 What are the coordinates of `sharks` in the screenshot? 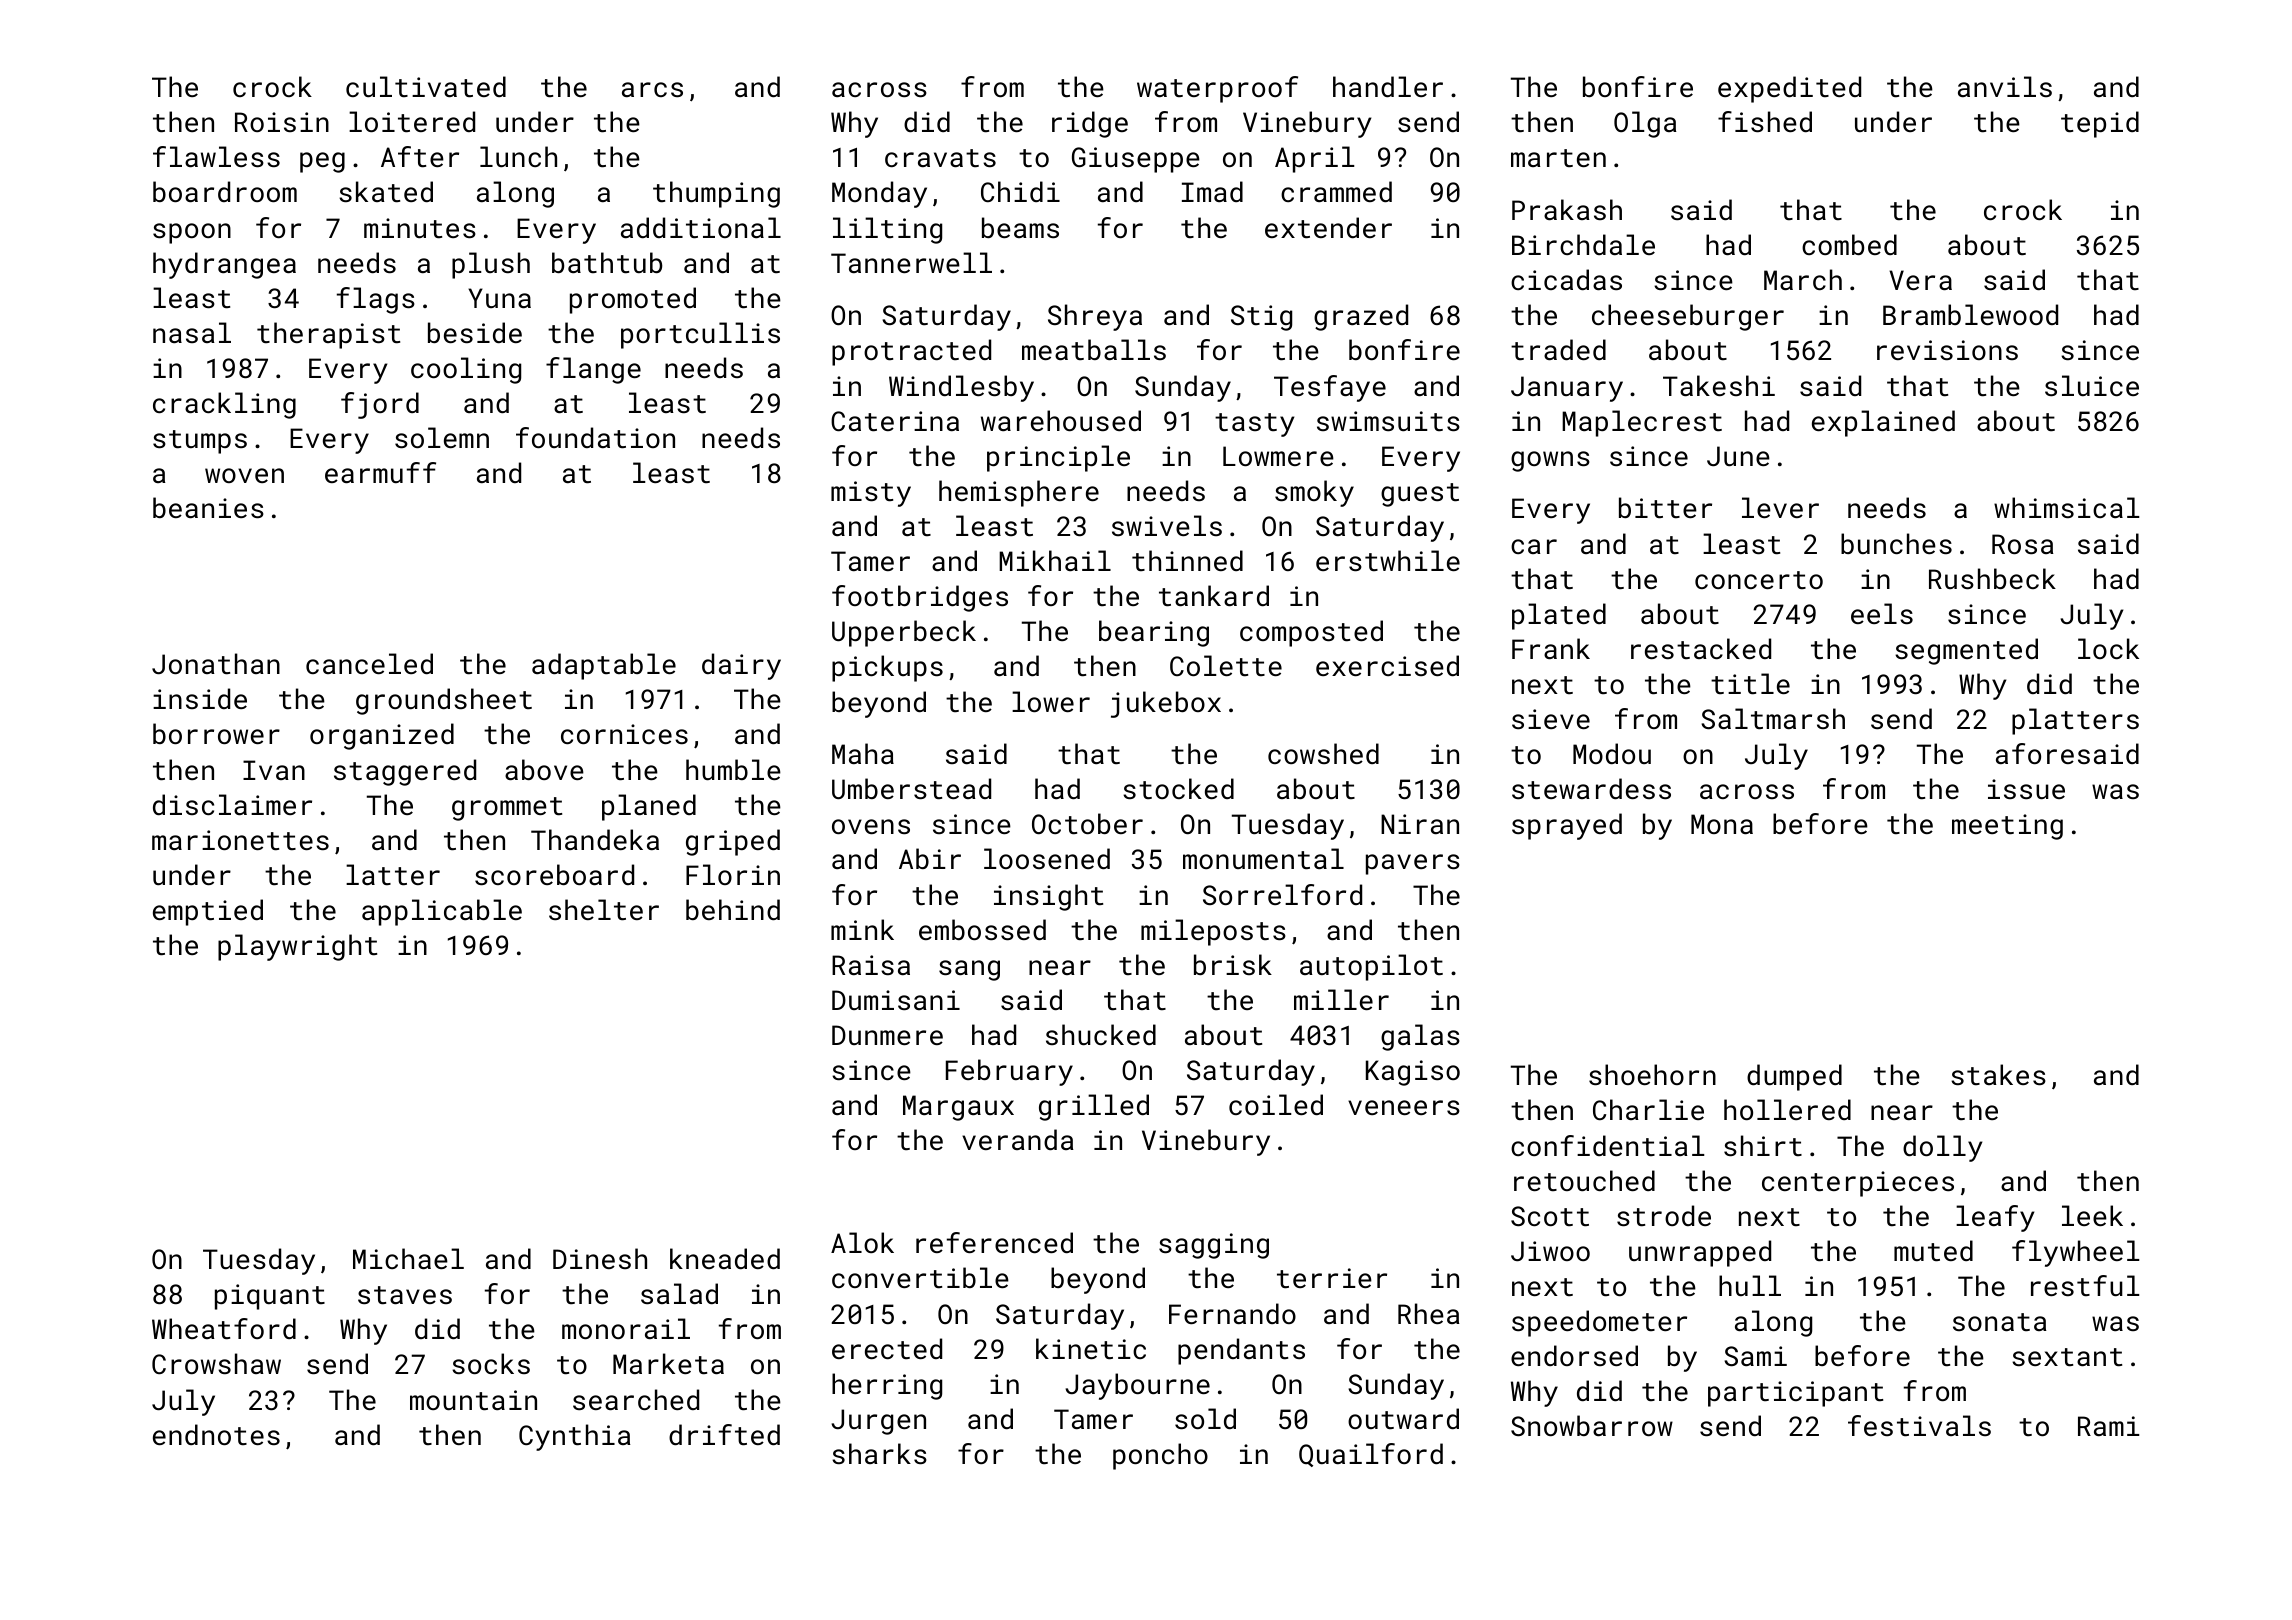 It's located at (879, 1454).
